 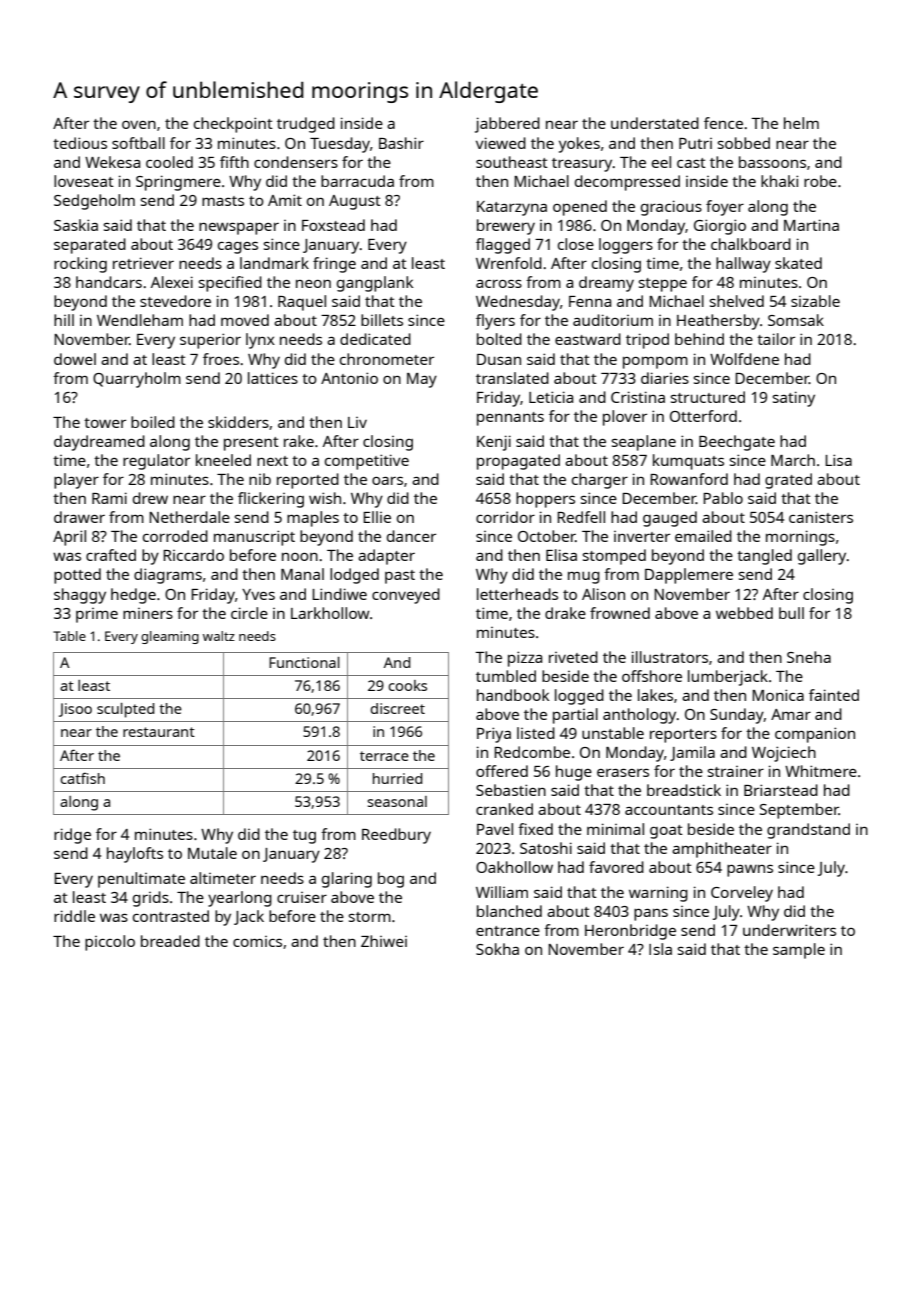 I want to click on penultimate, so click(x=141, y=880).
